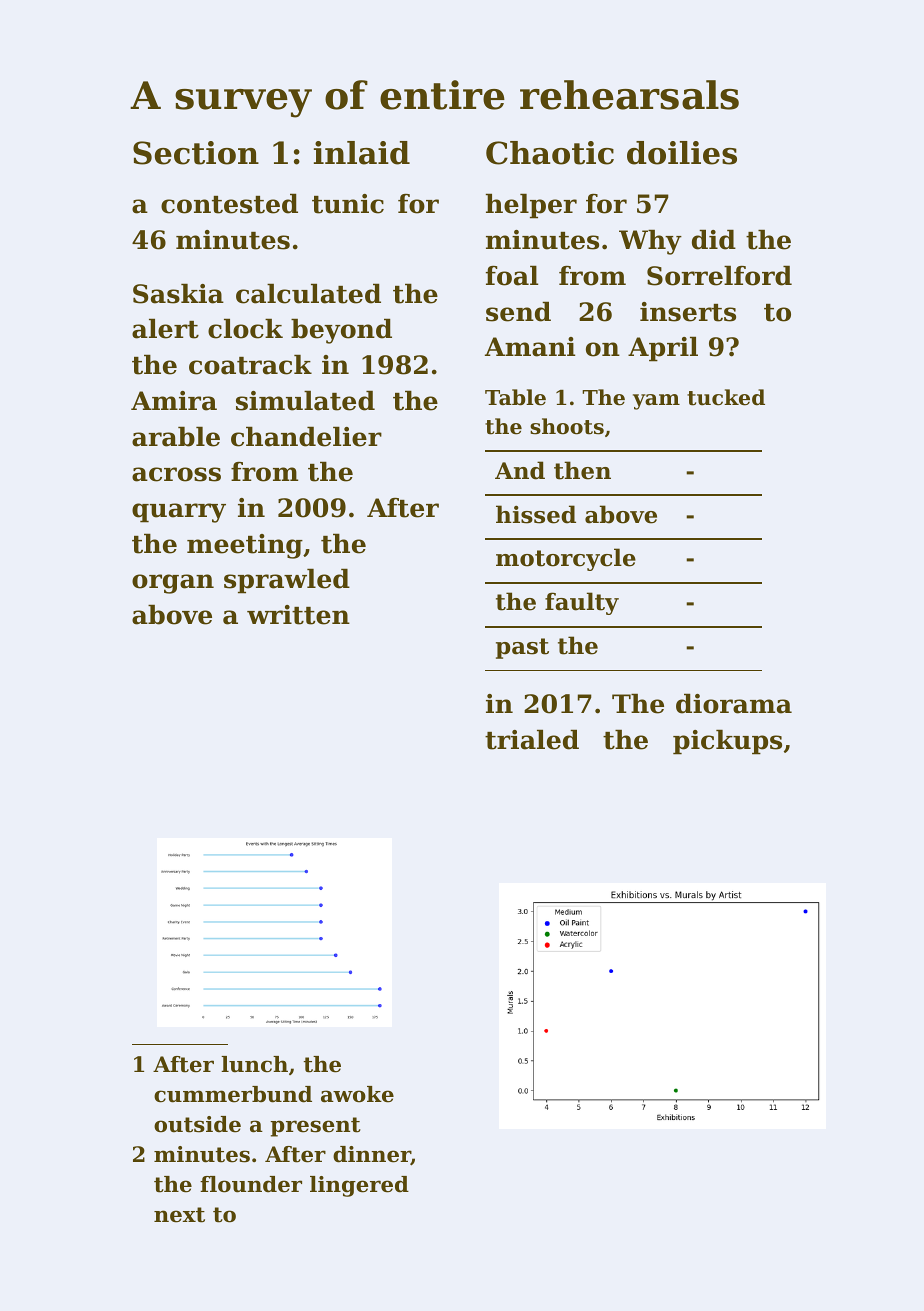  What do you see at coordinates (726, 397) in the page?
I see `tucked` at bounding box center [726, 397].
